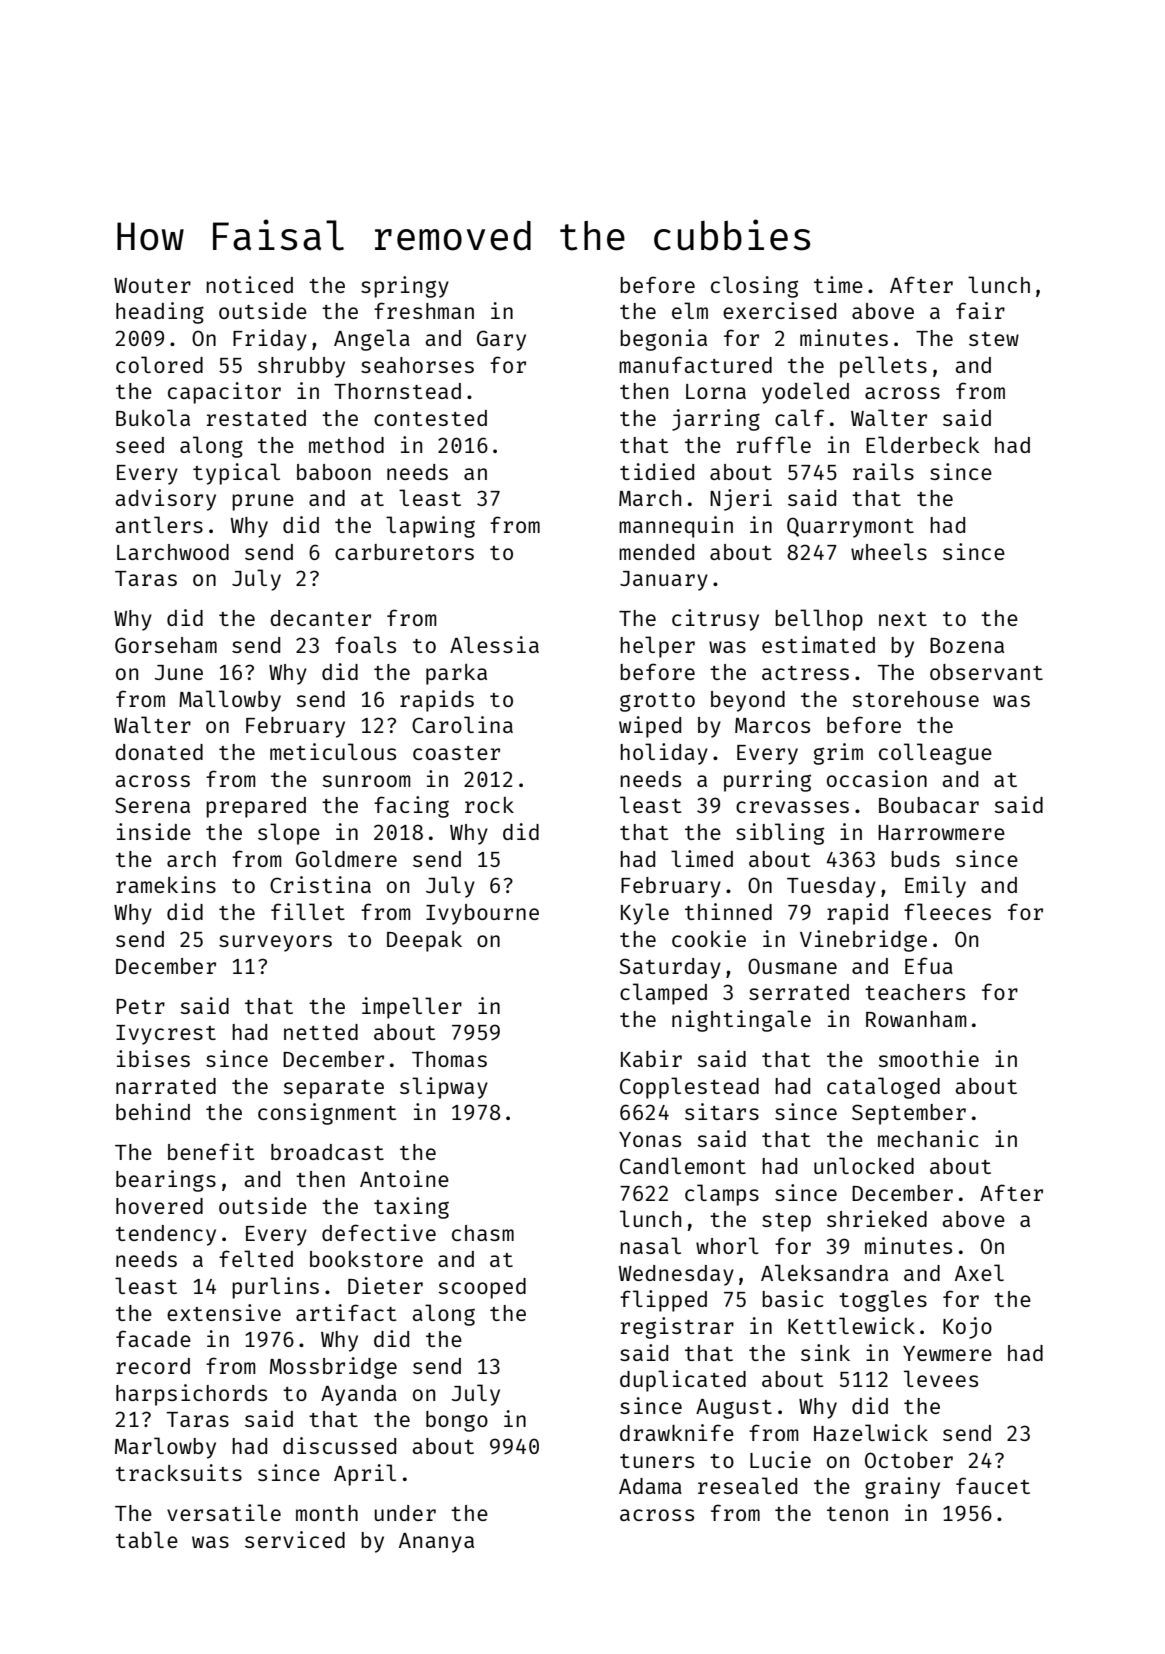 This image has width=1165, height=1654. Describe the element at coordinates (928, 1138) in the image. I see `mechanic` at that location.
